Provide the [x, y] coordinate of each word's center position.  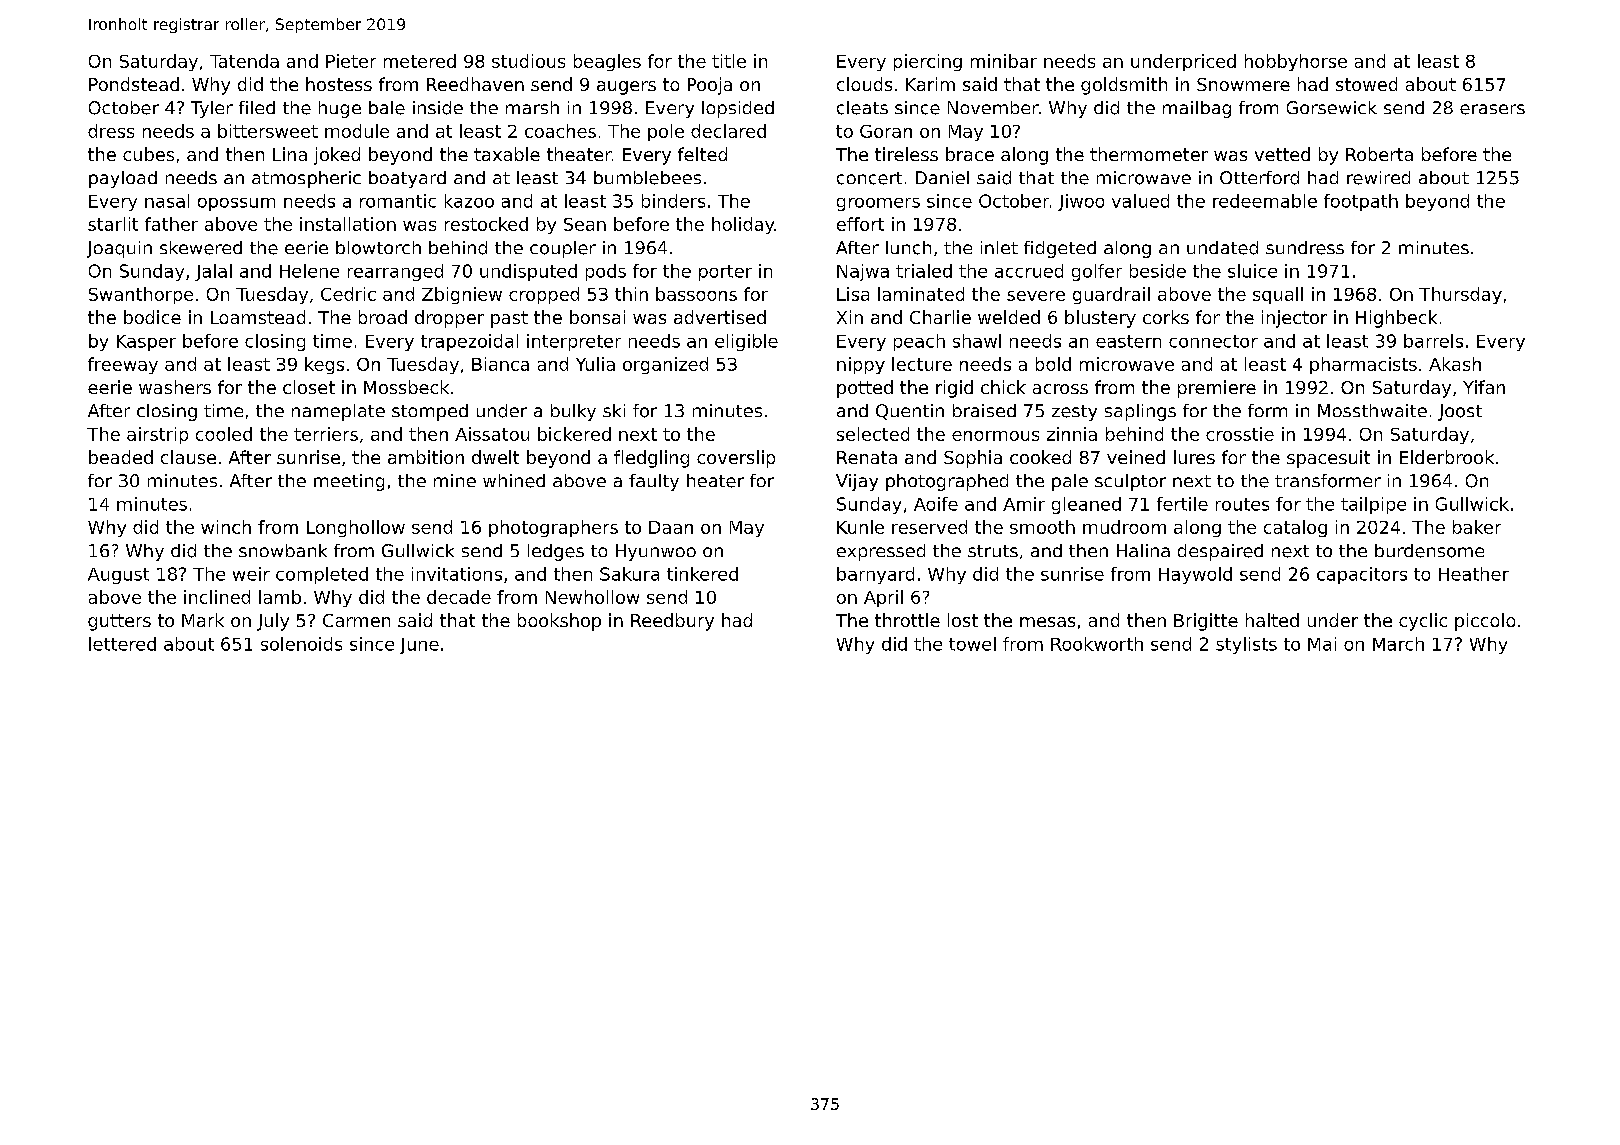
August [118, 576]
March [1398, 644]
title [729, 61]
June [419, 646]
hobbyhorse [1296, 62]
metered [420, 61]
